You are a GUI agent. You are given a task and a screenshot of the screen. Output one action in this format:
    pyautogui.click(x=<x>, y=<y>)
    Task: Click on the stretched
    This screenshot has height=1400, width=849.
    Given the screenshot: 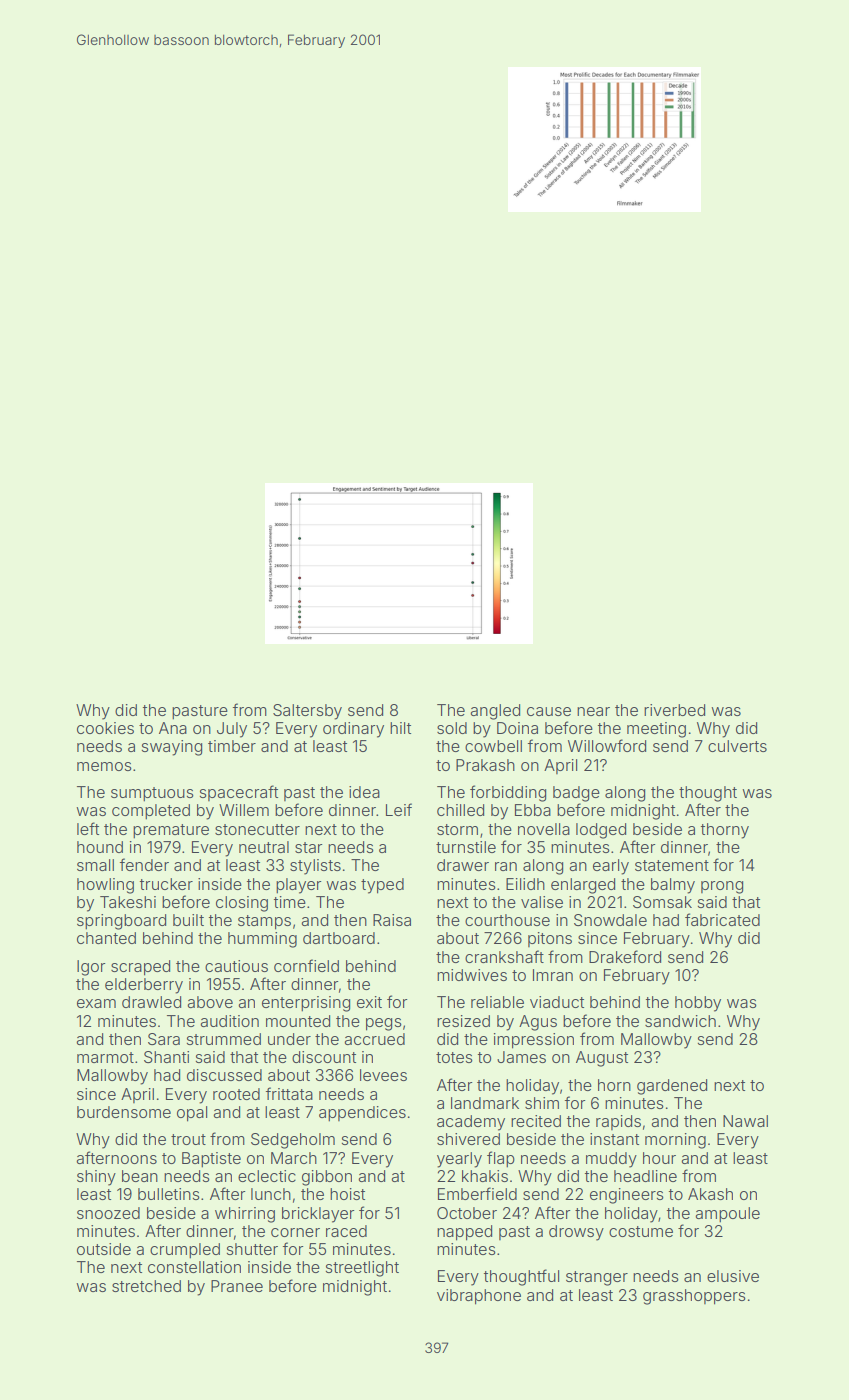 What is the action you would take?
    pyautogui.click(x=146, y=1286)
